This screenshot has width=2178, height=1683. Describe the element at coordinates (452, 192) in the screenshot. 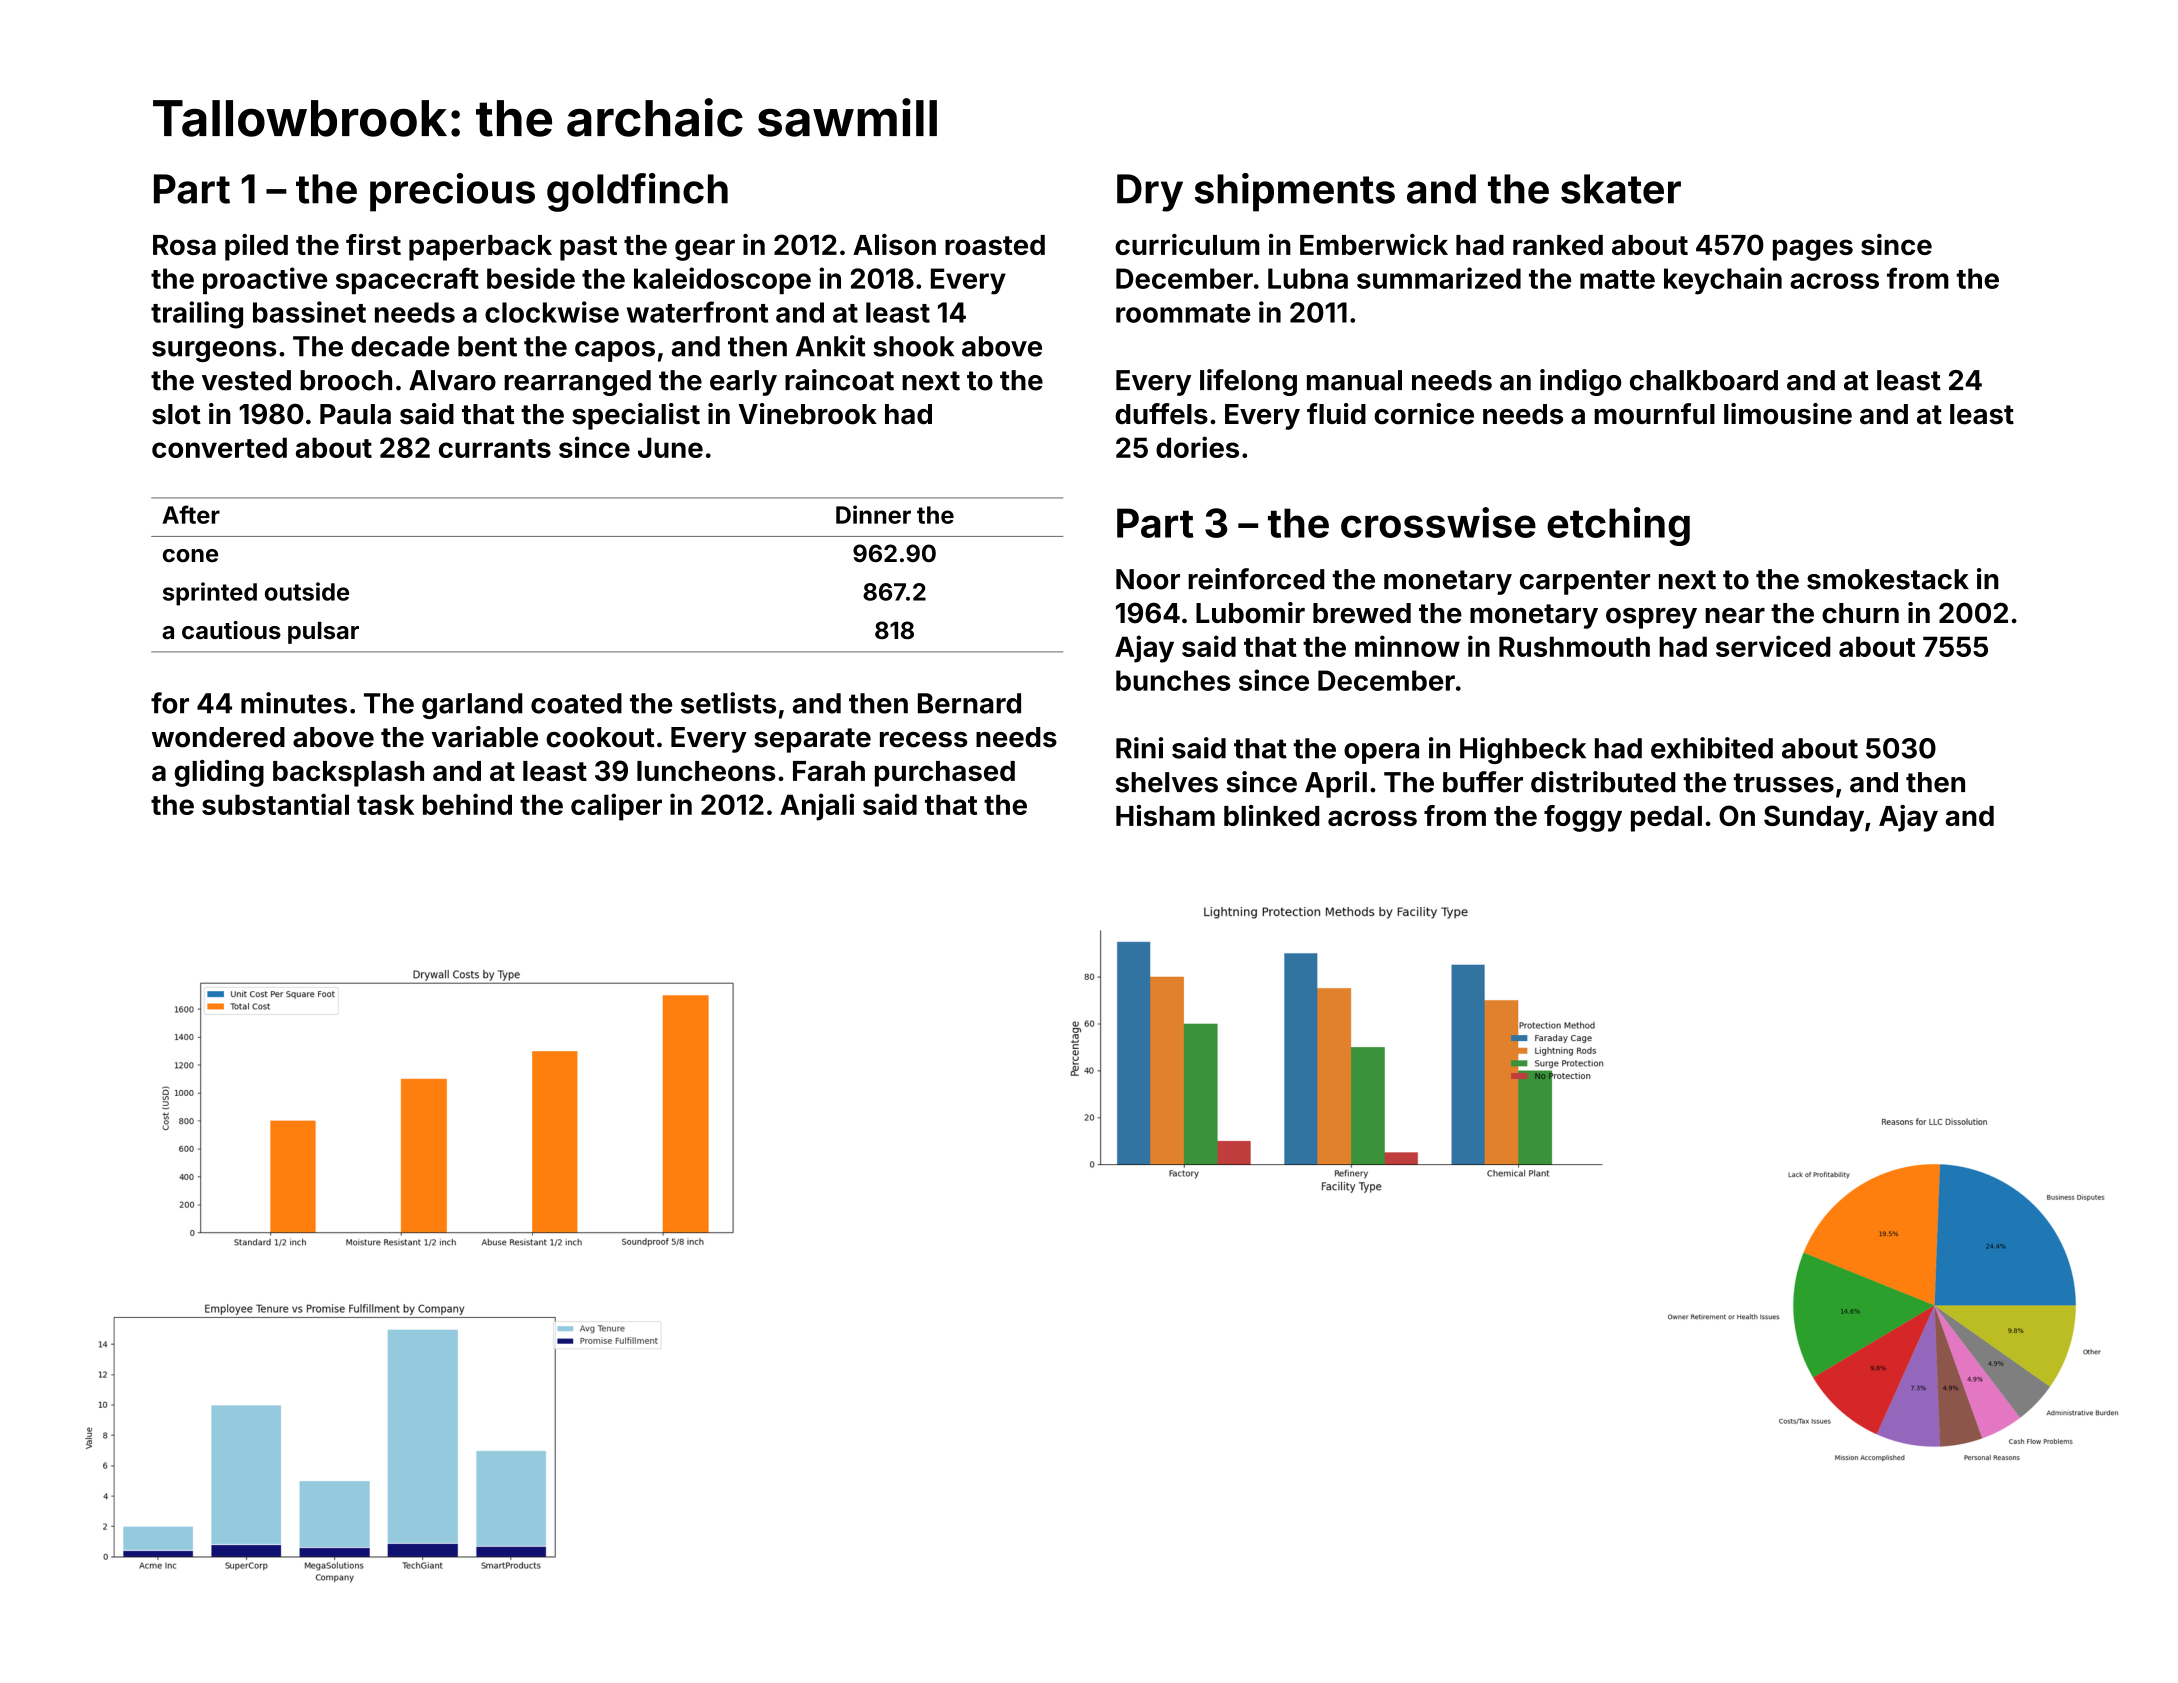

I see `precious` at that location.
